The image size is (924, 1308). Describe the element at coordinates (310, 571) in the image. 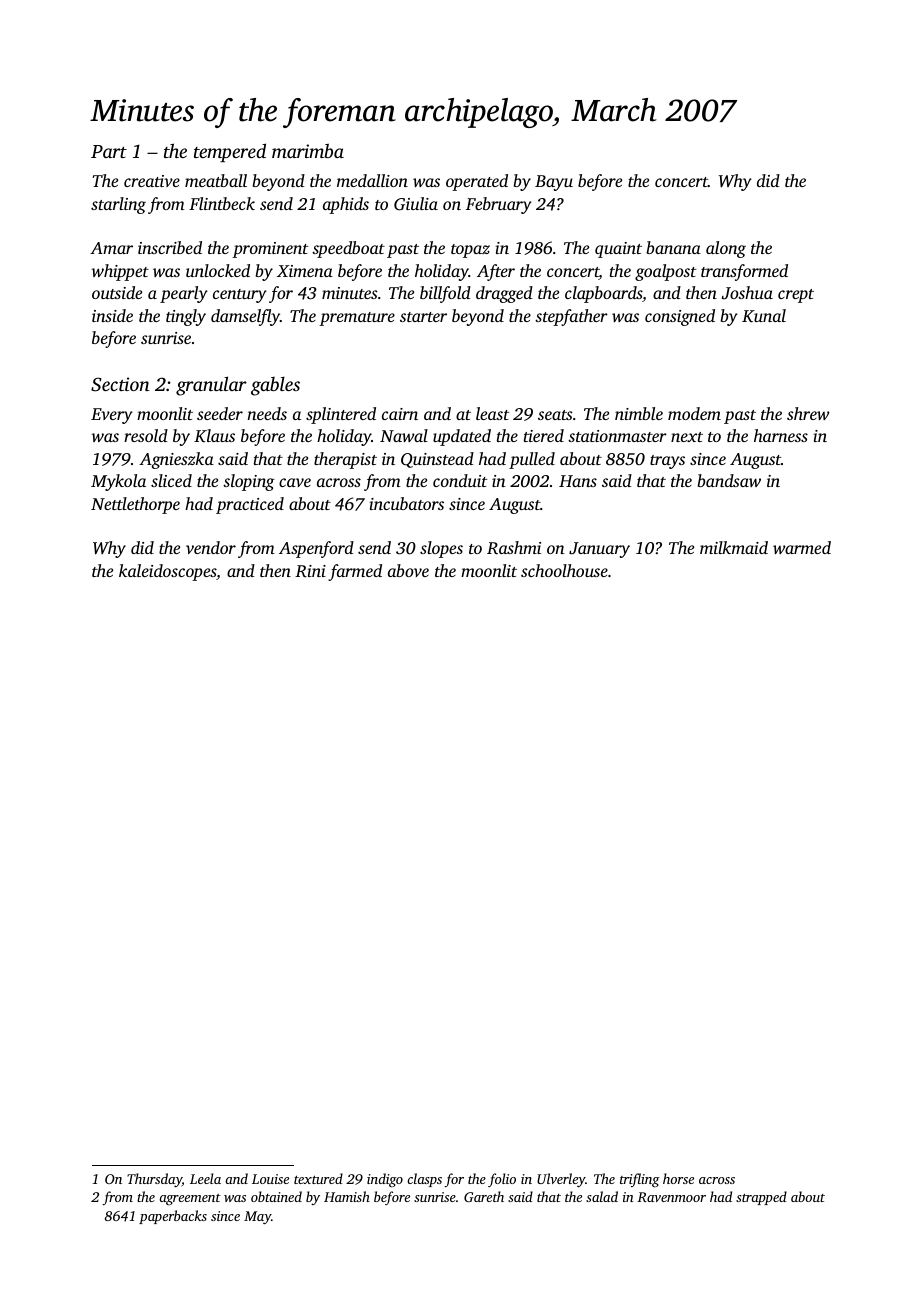

I see `Rini` at that location.
